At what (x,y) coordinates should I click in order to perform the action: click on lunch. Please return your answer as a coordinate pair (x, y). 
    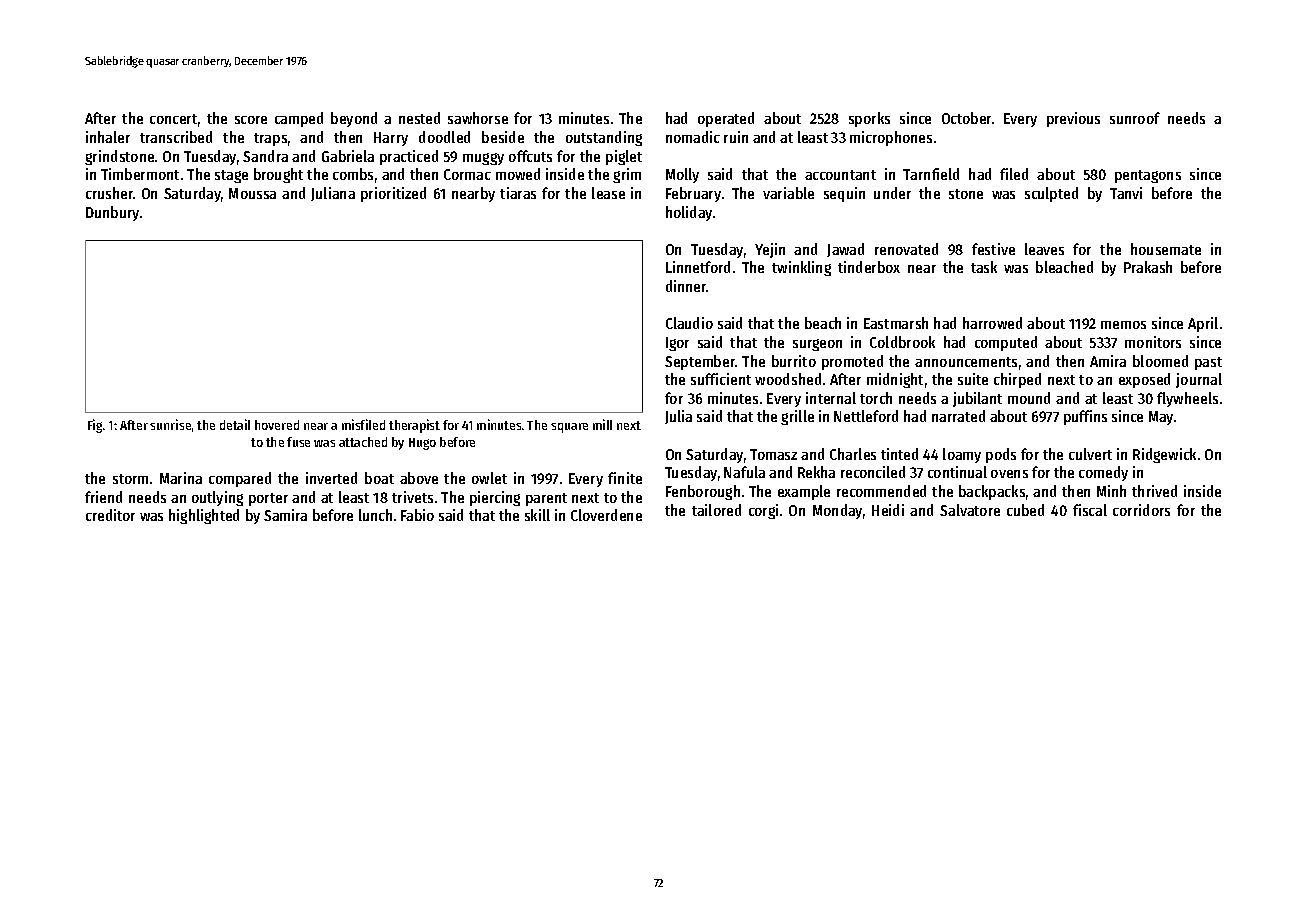
    Looking at the image, I should click on (375, 515).
